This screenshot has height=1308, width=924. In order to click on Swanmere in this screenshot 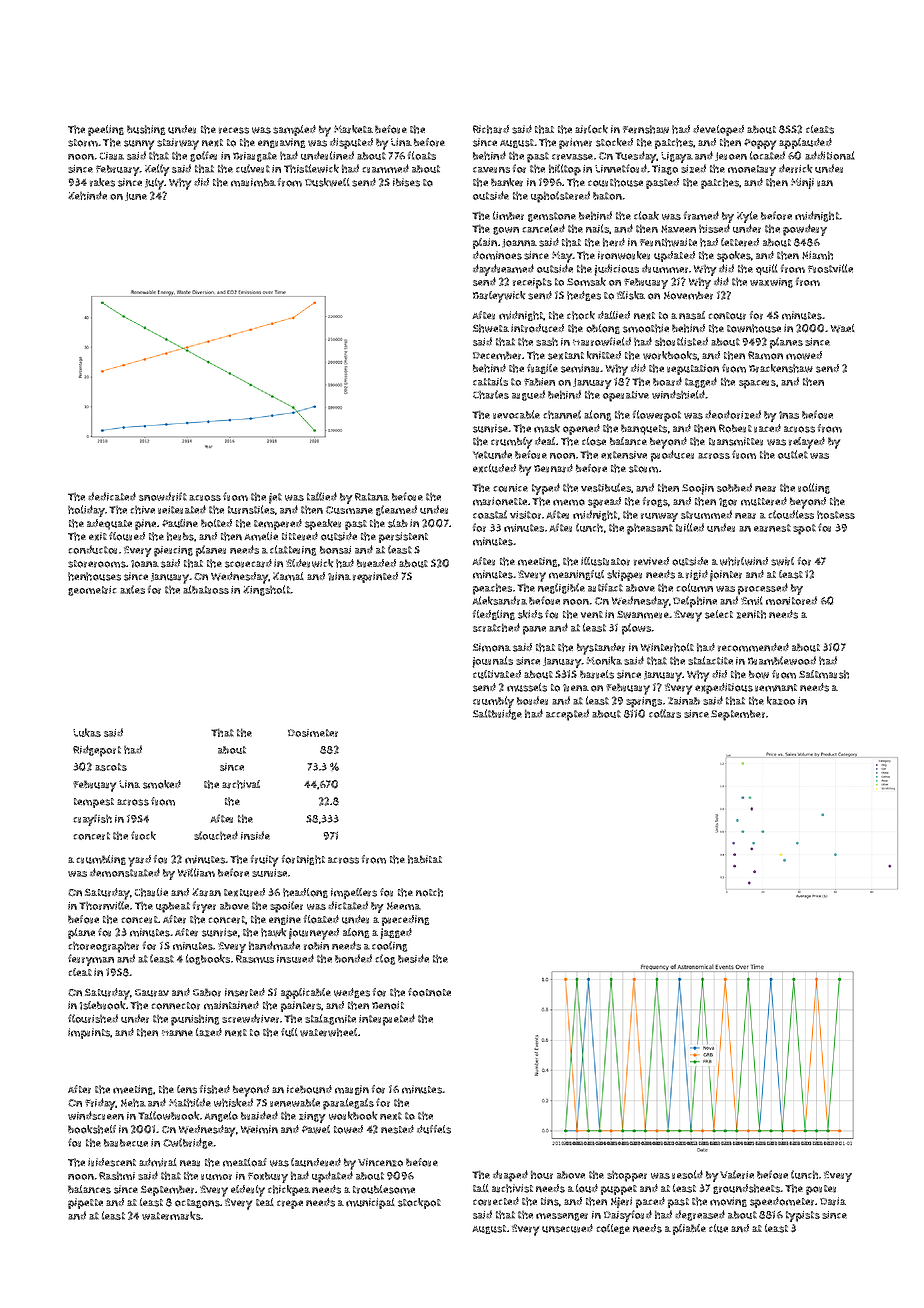, I will do `click(643, 615)`.
